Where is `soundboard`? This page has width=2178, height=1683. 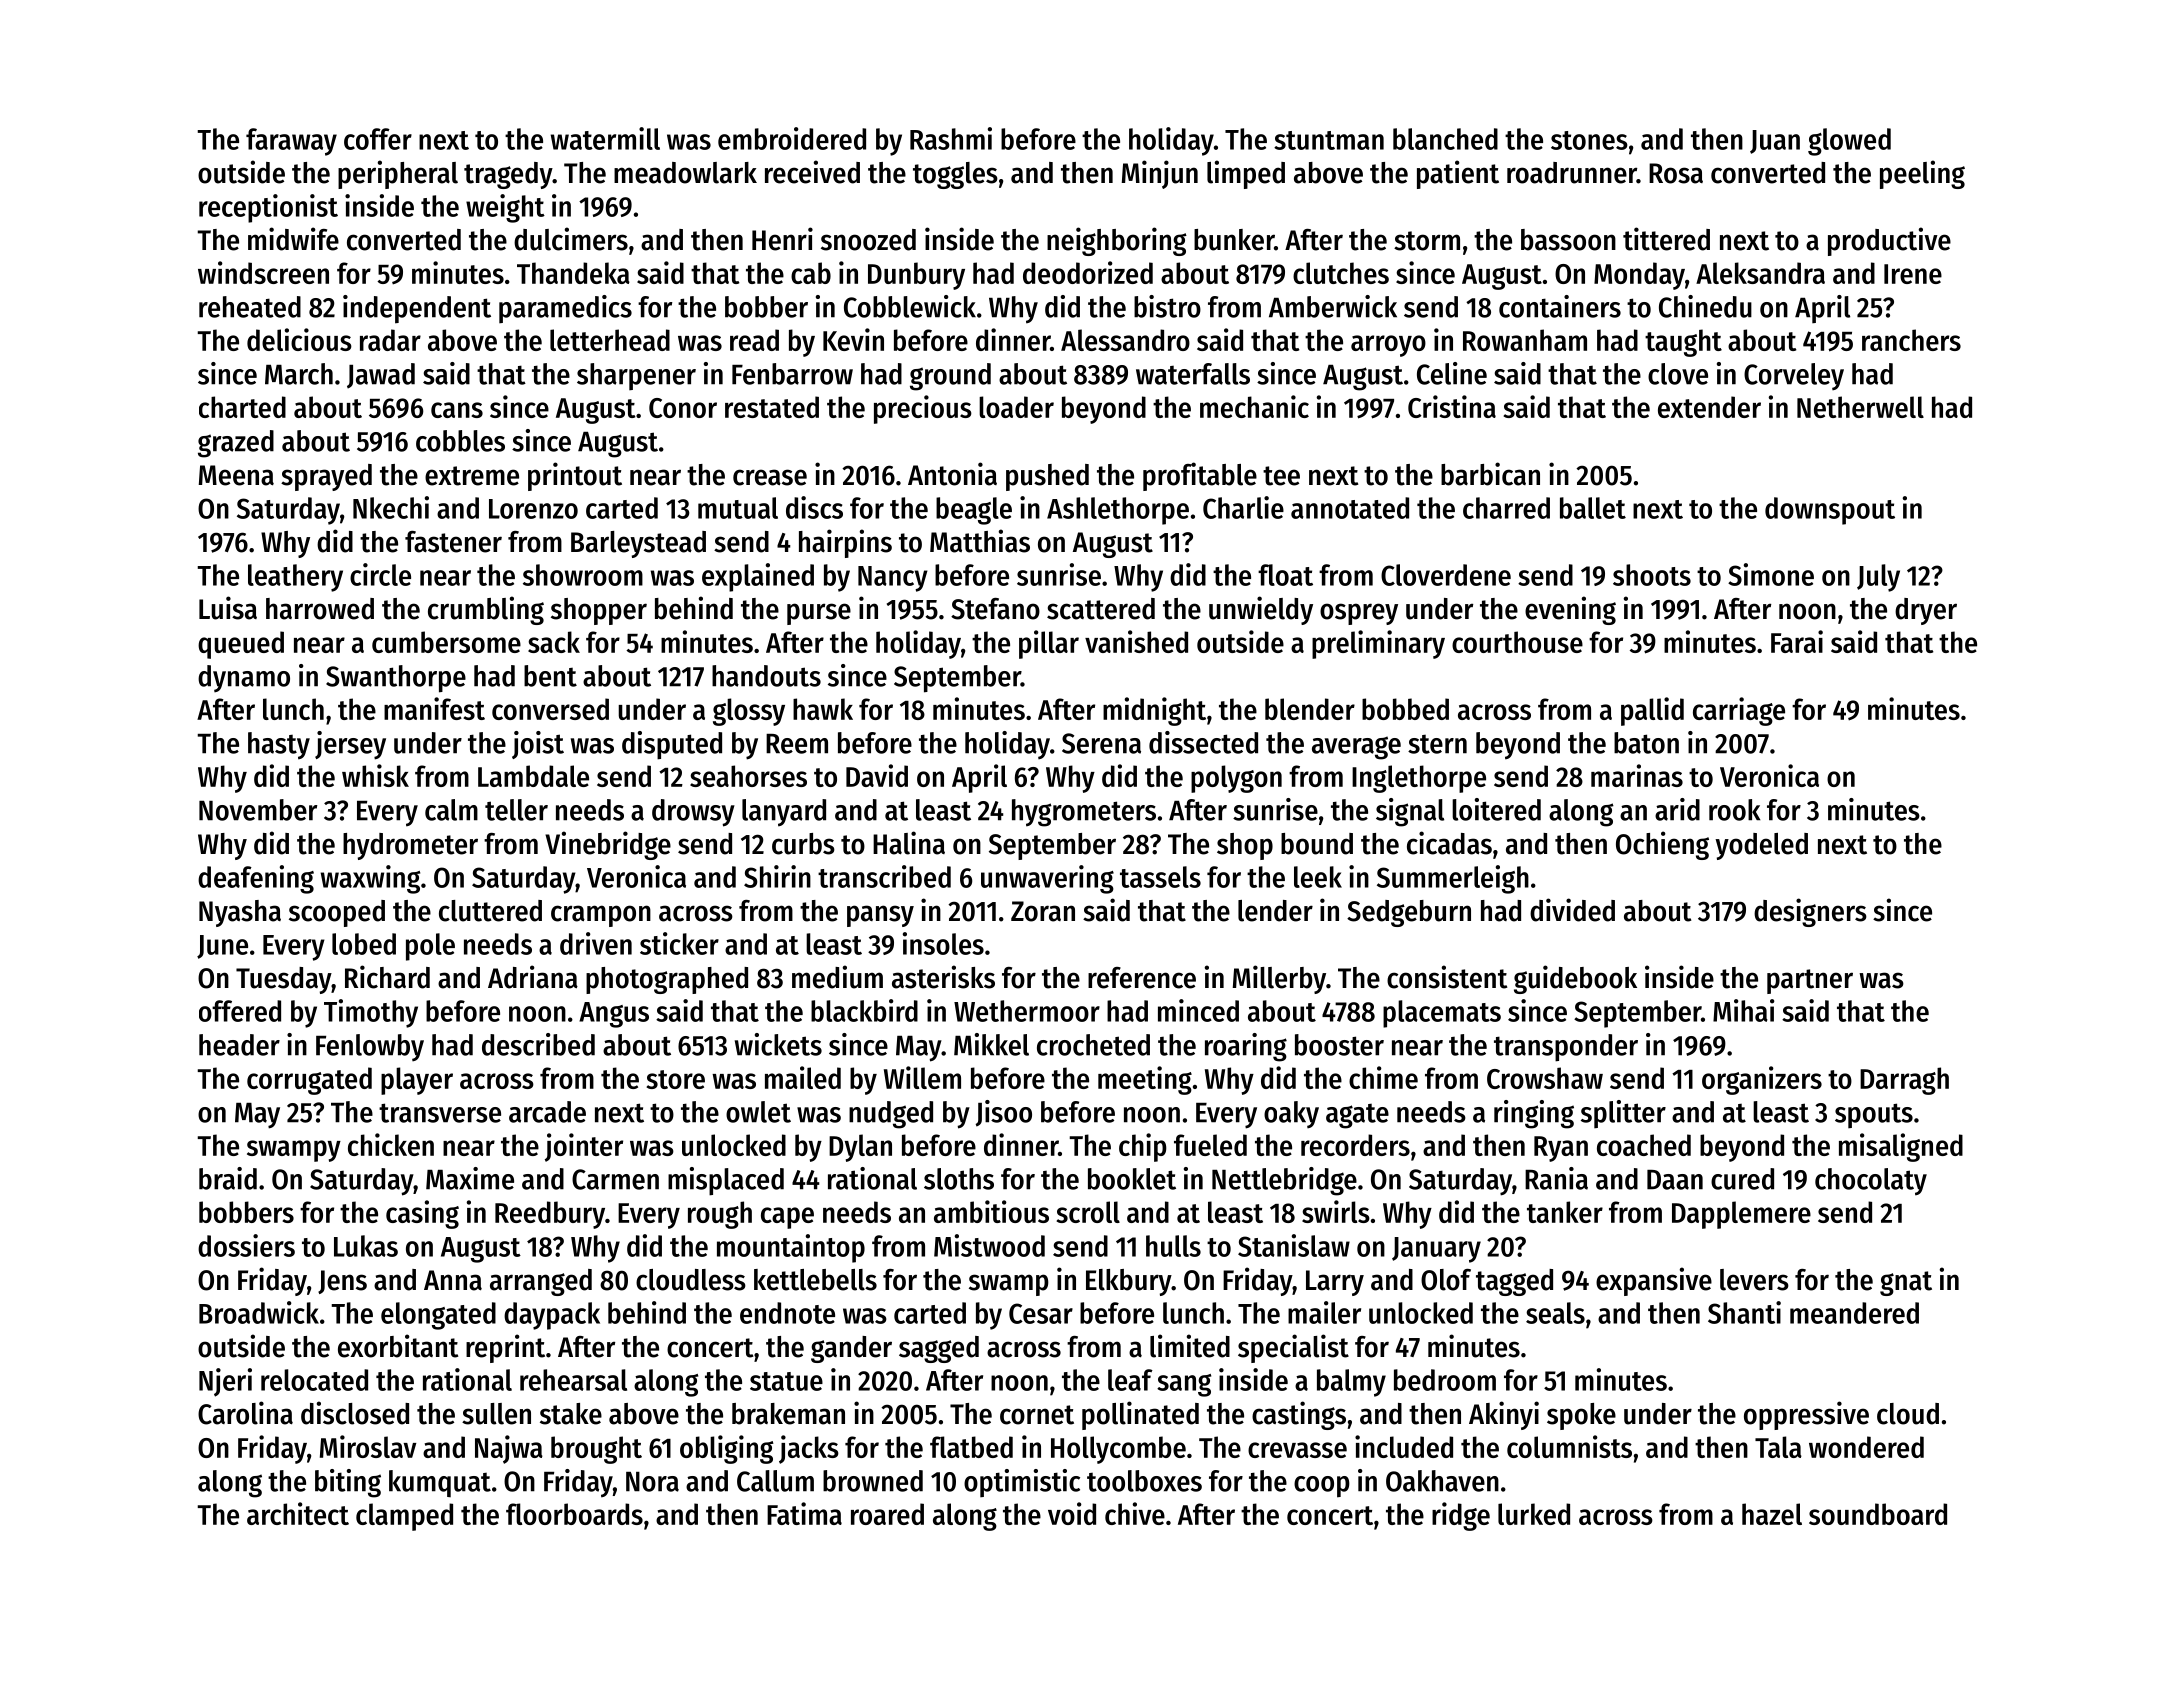 soundboard is located at coordinates (1878, 1514).
